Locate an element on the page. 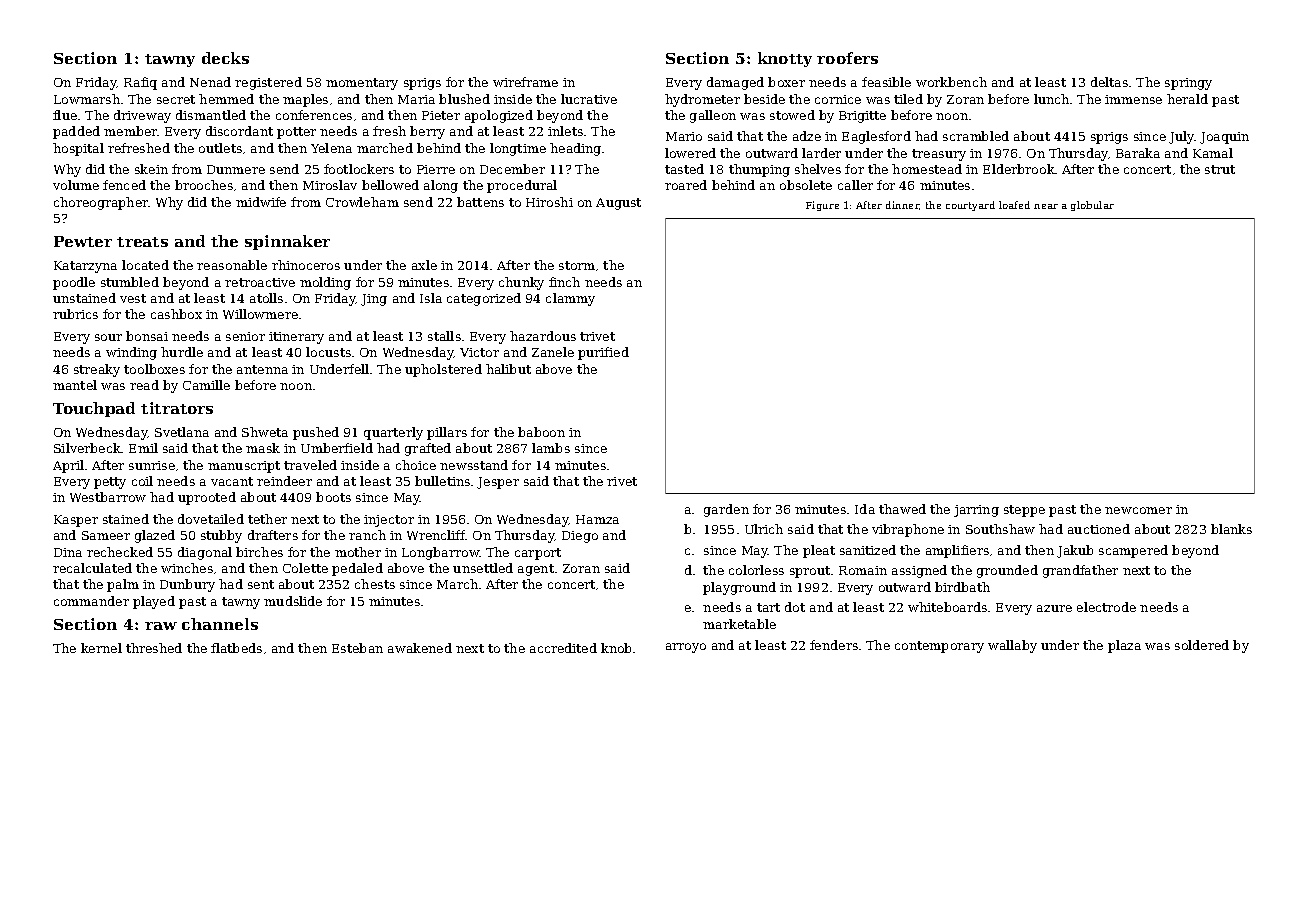 This image has height=924, width=1308. newcomer is located at coordinates (1138, 510).
